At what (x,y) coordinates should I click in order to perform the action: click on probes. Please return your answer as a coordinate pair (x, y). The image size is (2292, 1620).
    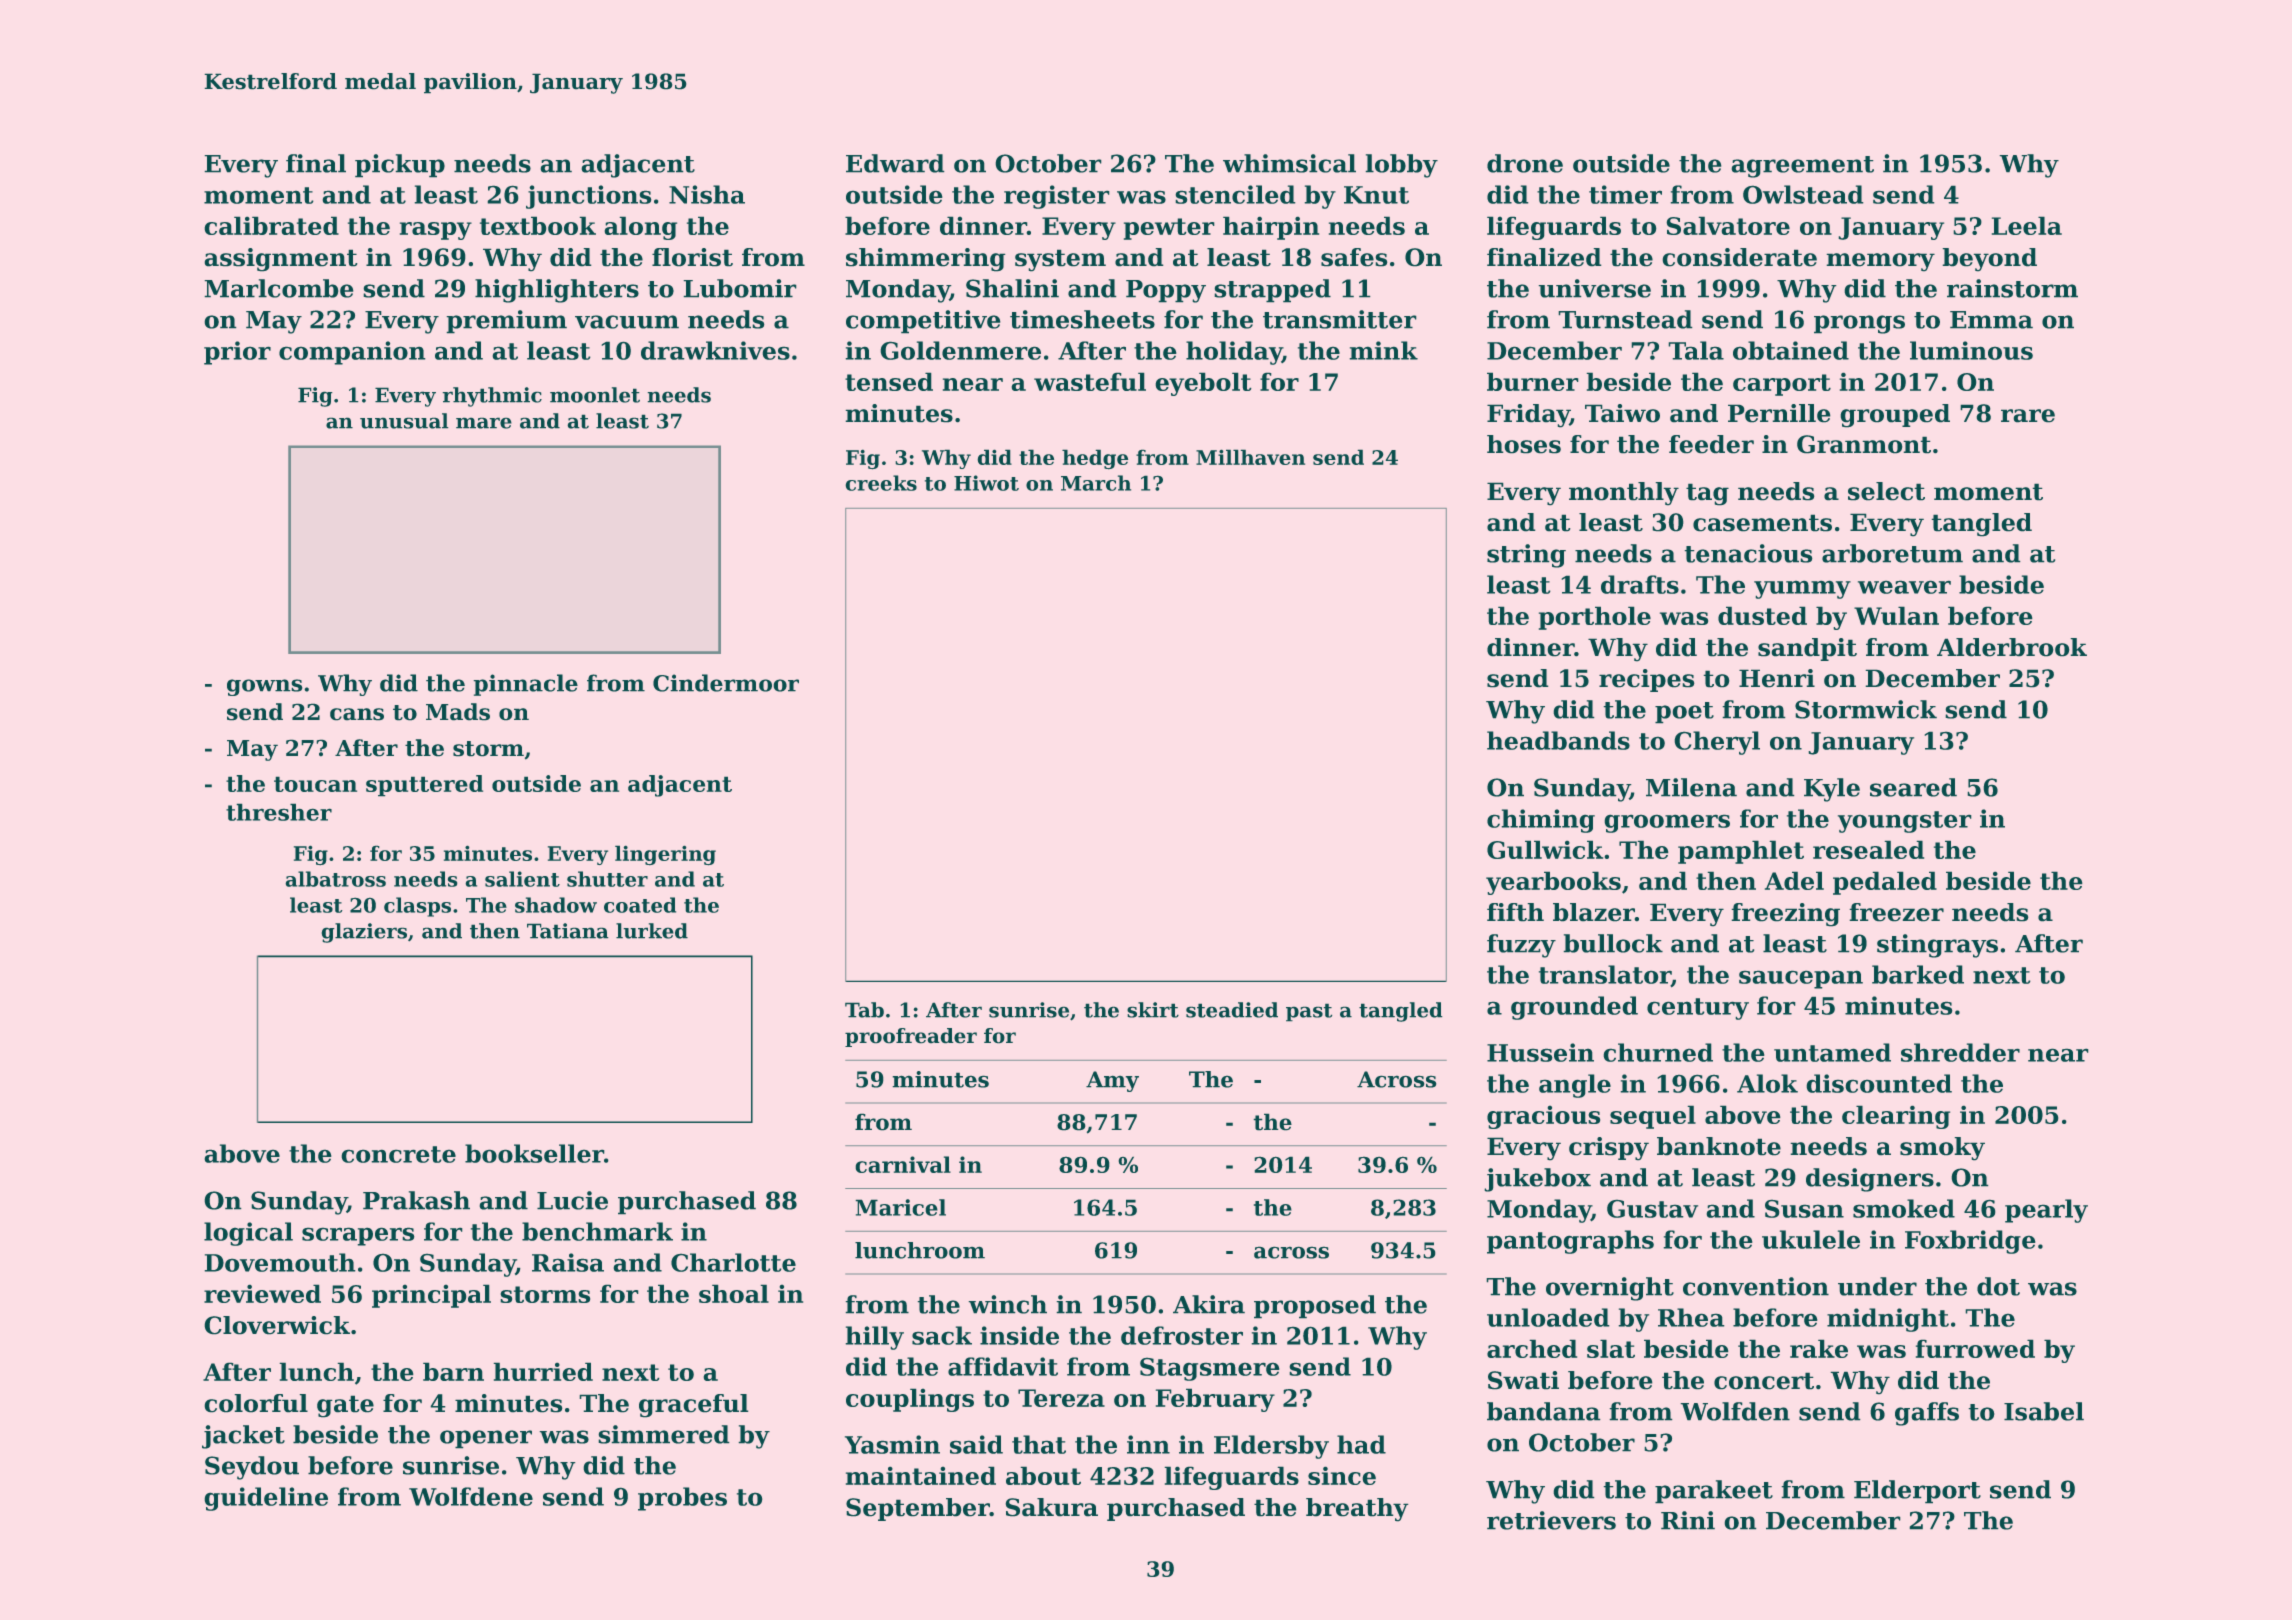
    Looking at the image, I should click on (682, 1499).
